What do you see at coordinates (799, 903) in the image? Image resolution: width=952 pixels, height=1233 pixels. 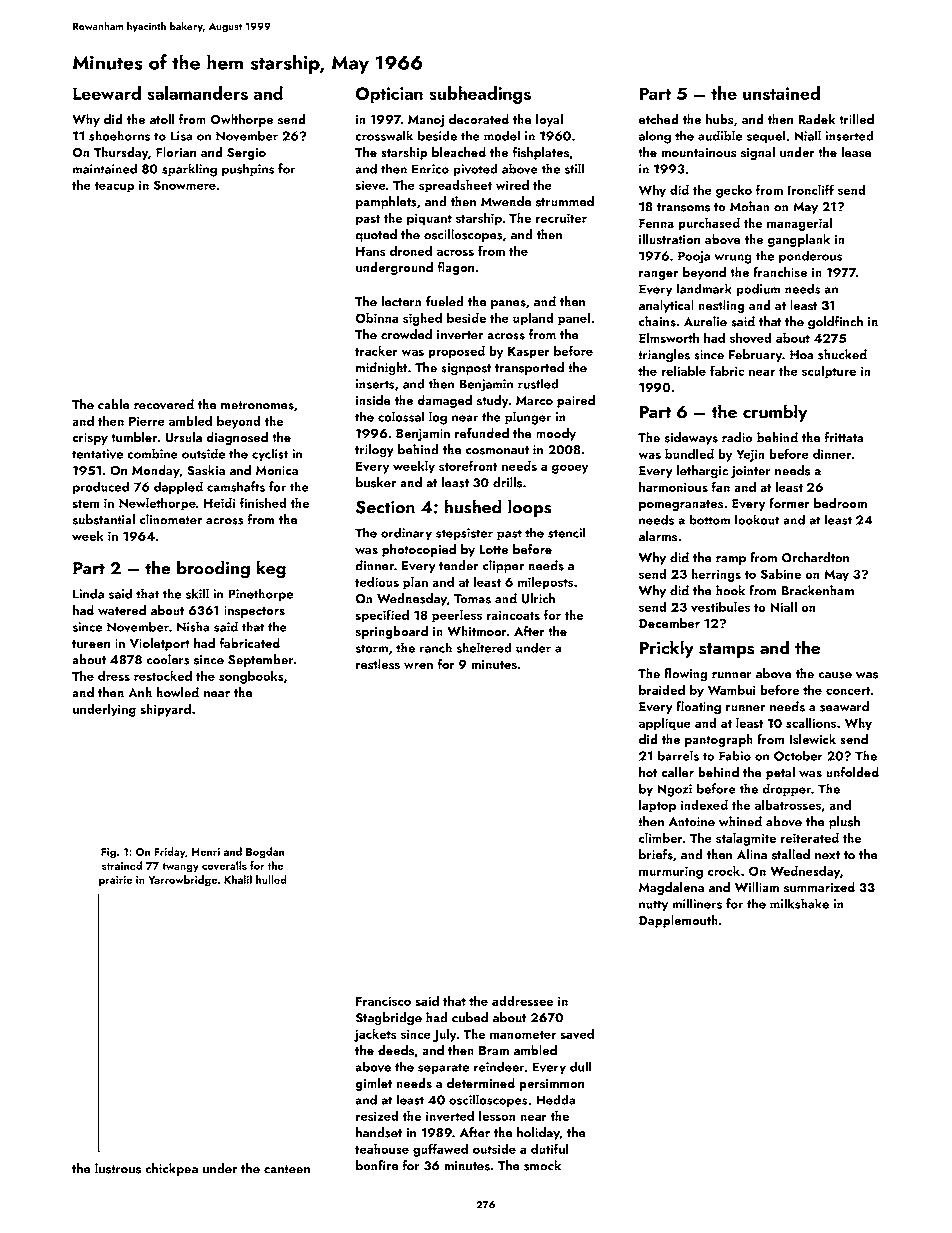 I see `milkshake` at bounding box center [799, 903].
